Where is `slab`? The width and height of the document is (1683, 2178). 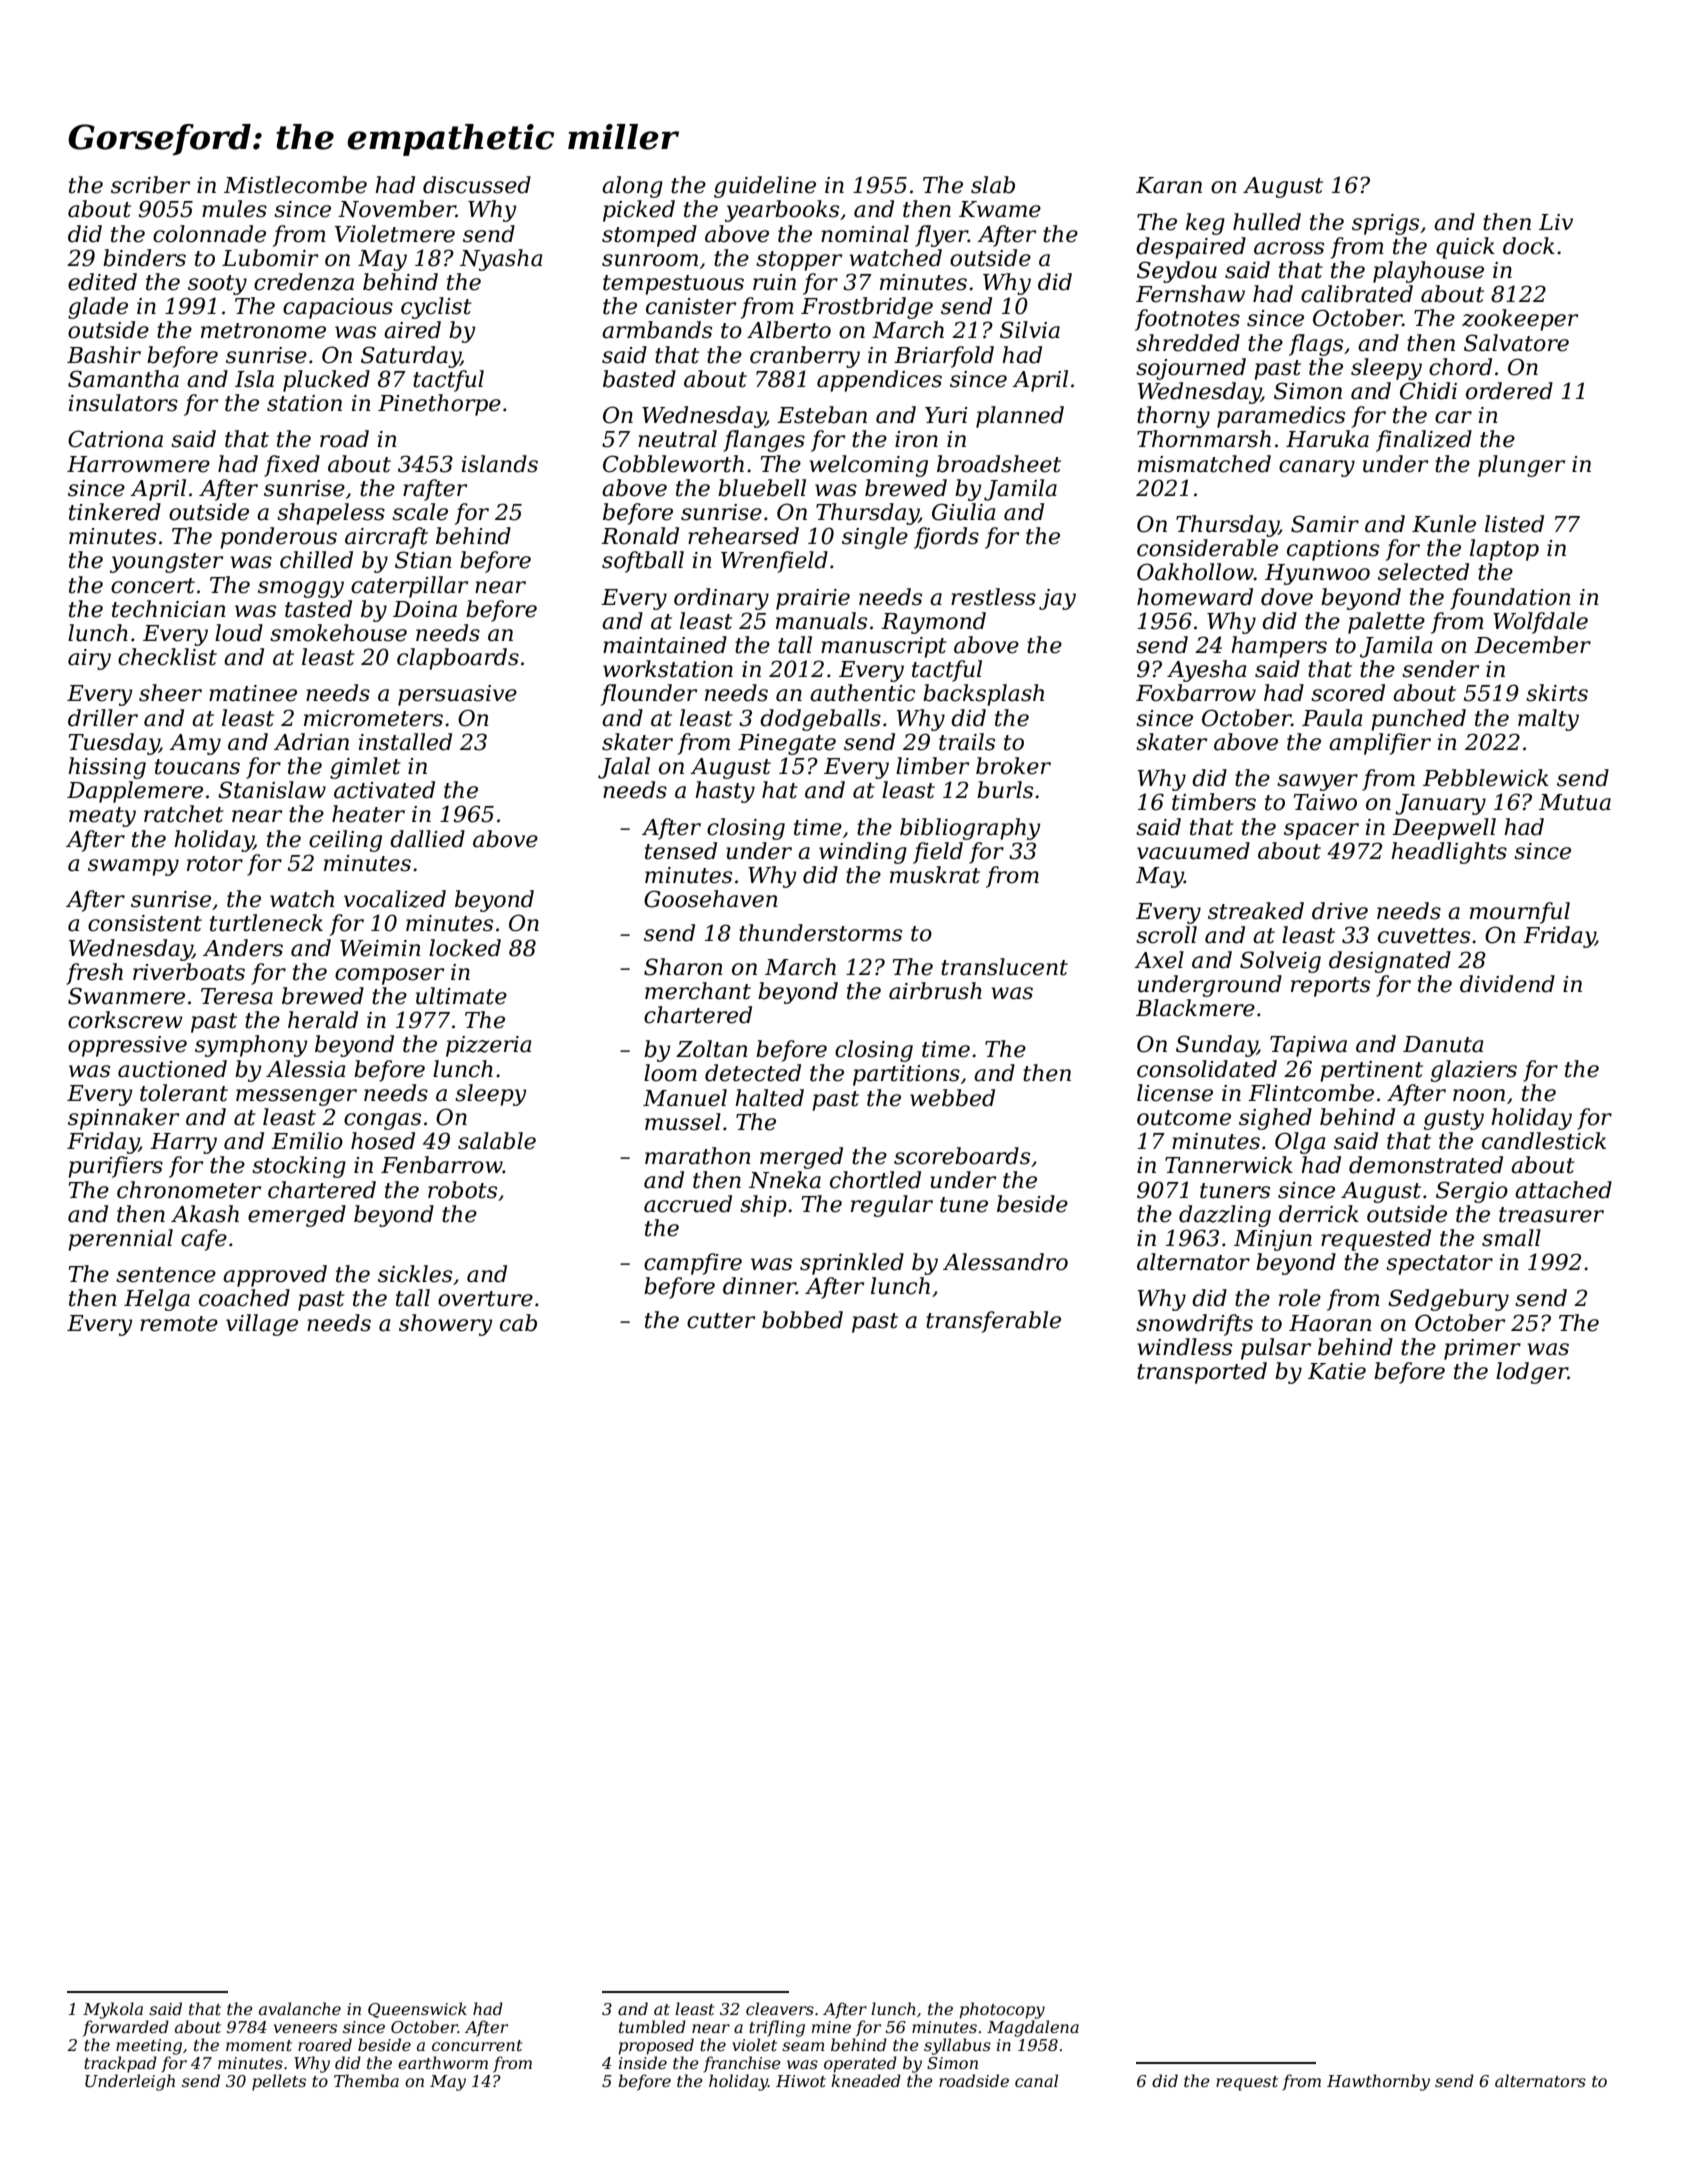
slab is located at coordinates (993, 185).
